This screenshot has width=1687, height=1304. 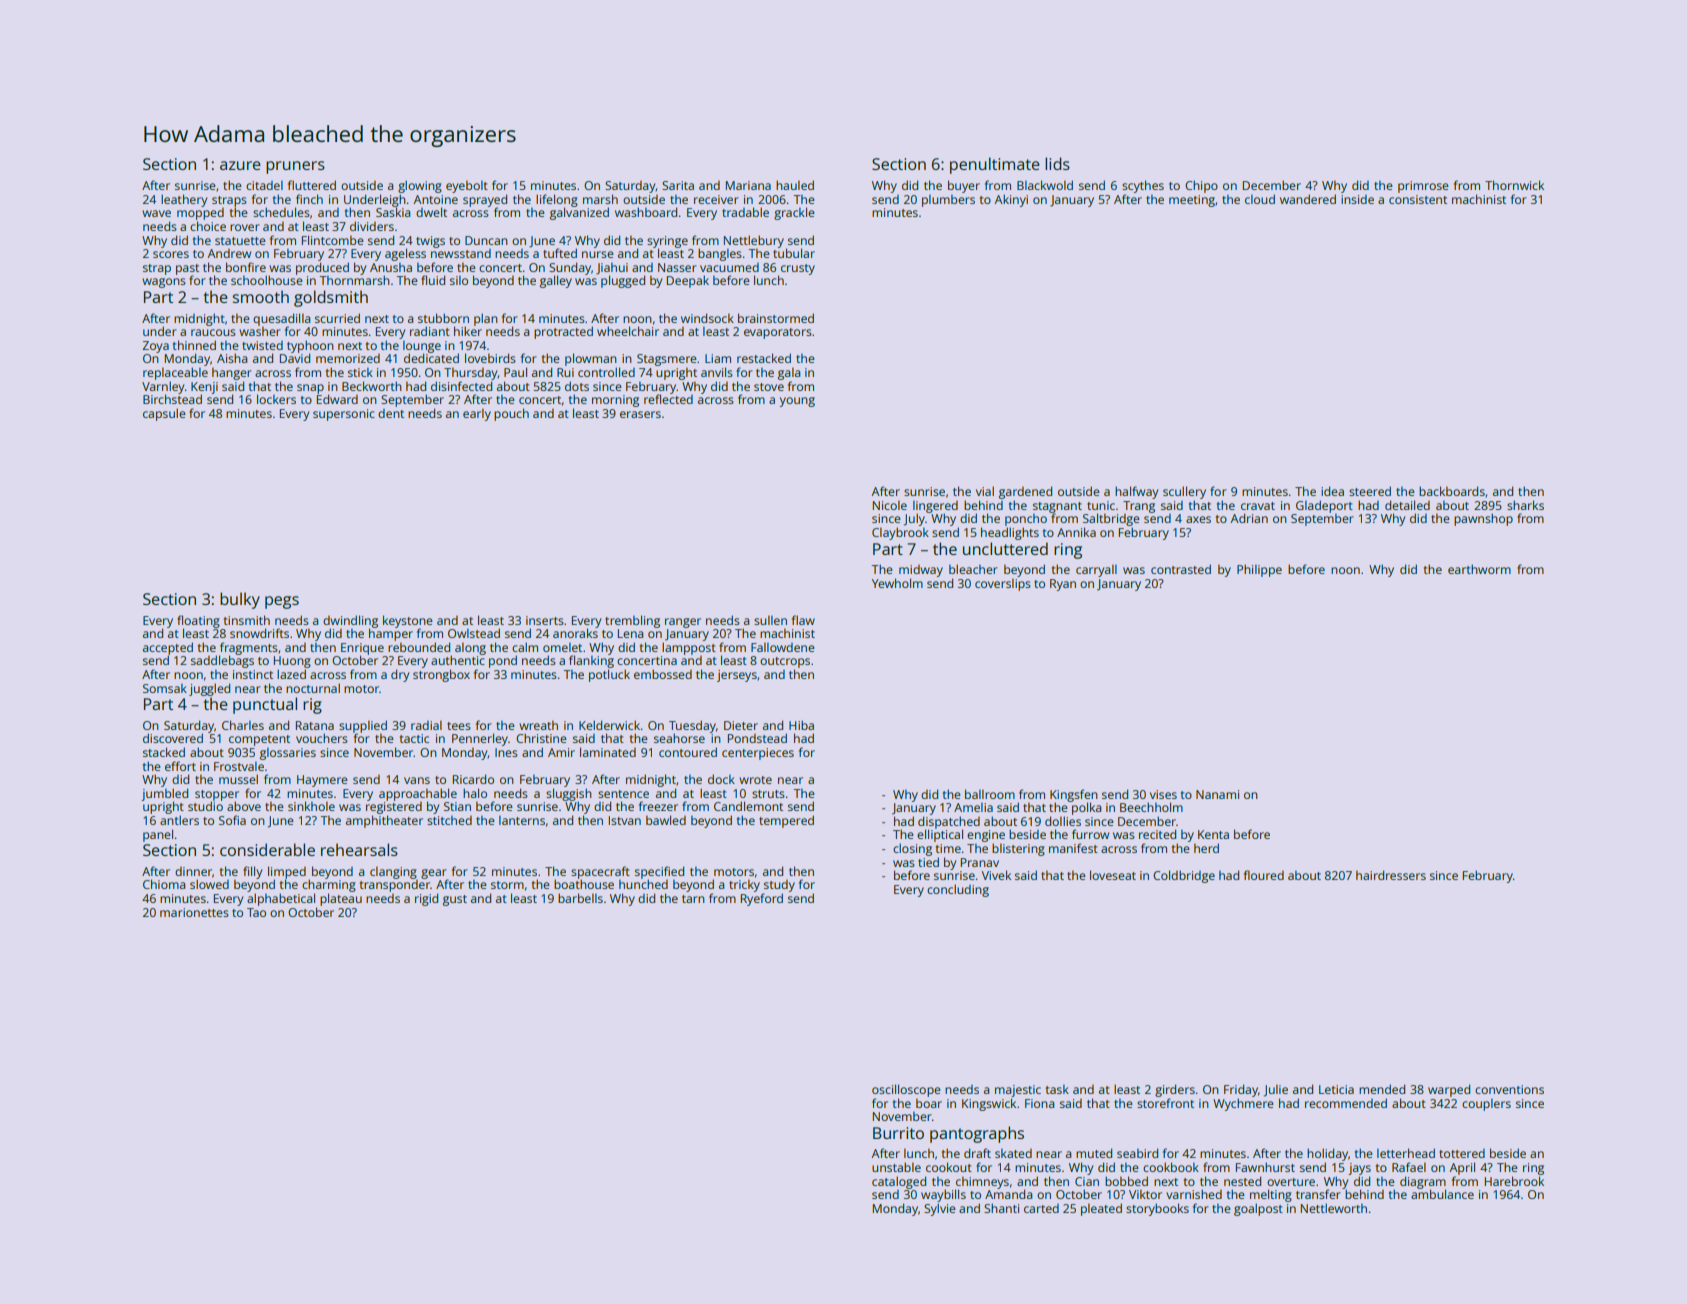 What do you see at coordinates (801, 725) in the screenshot?
I see `Hiba` at bounding box center [801, 725].
